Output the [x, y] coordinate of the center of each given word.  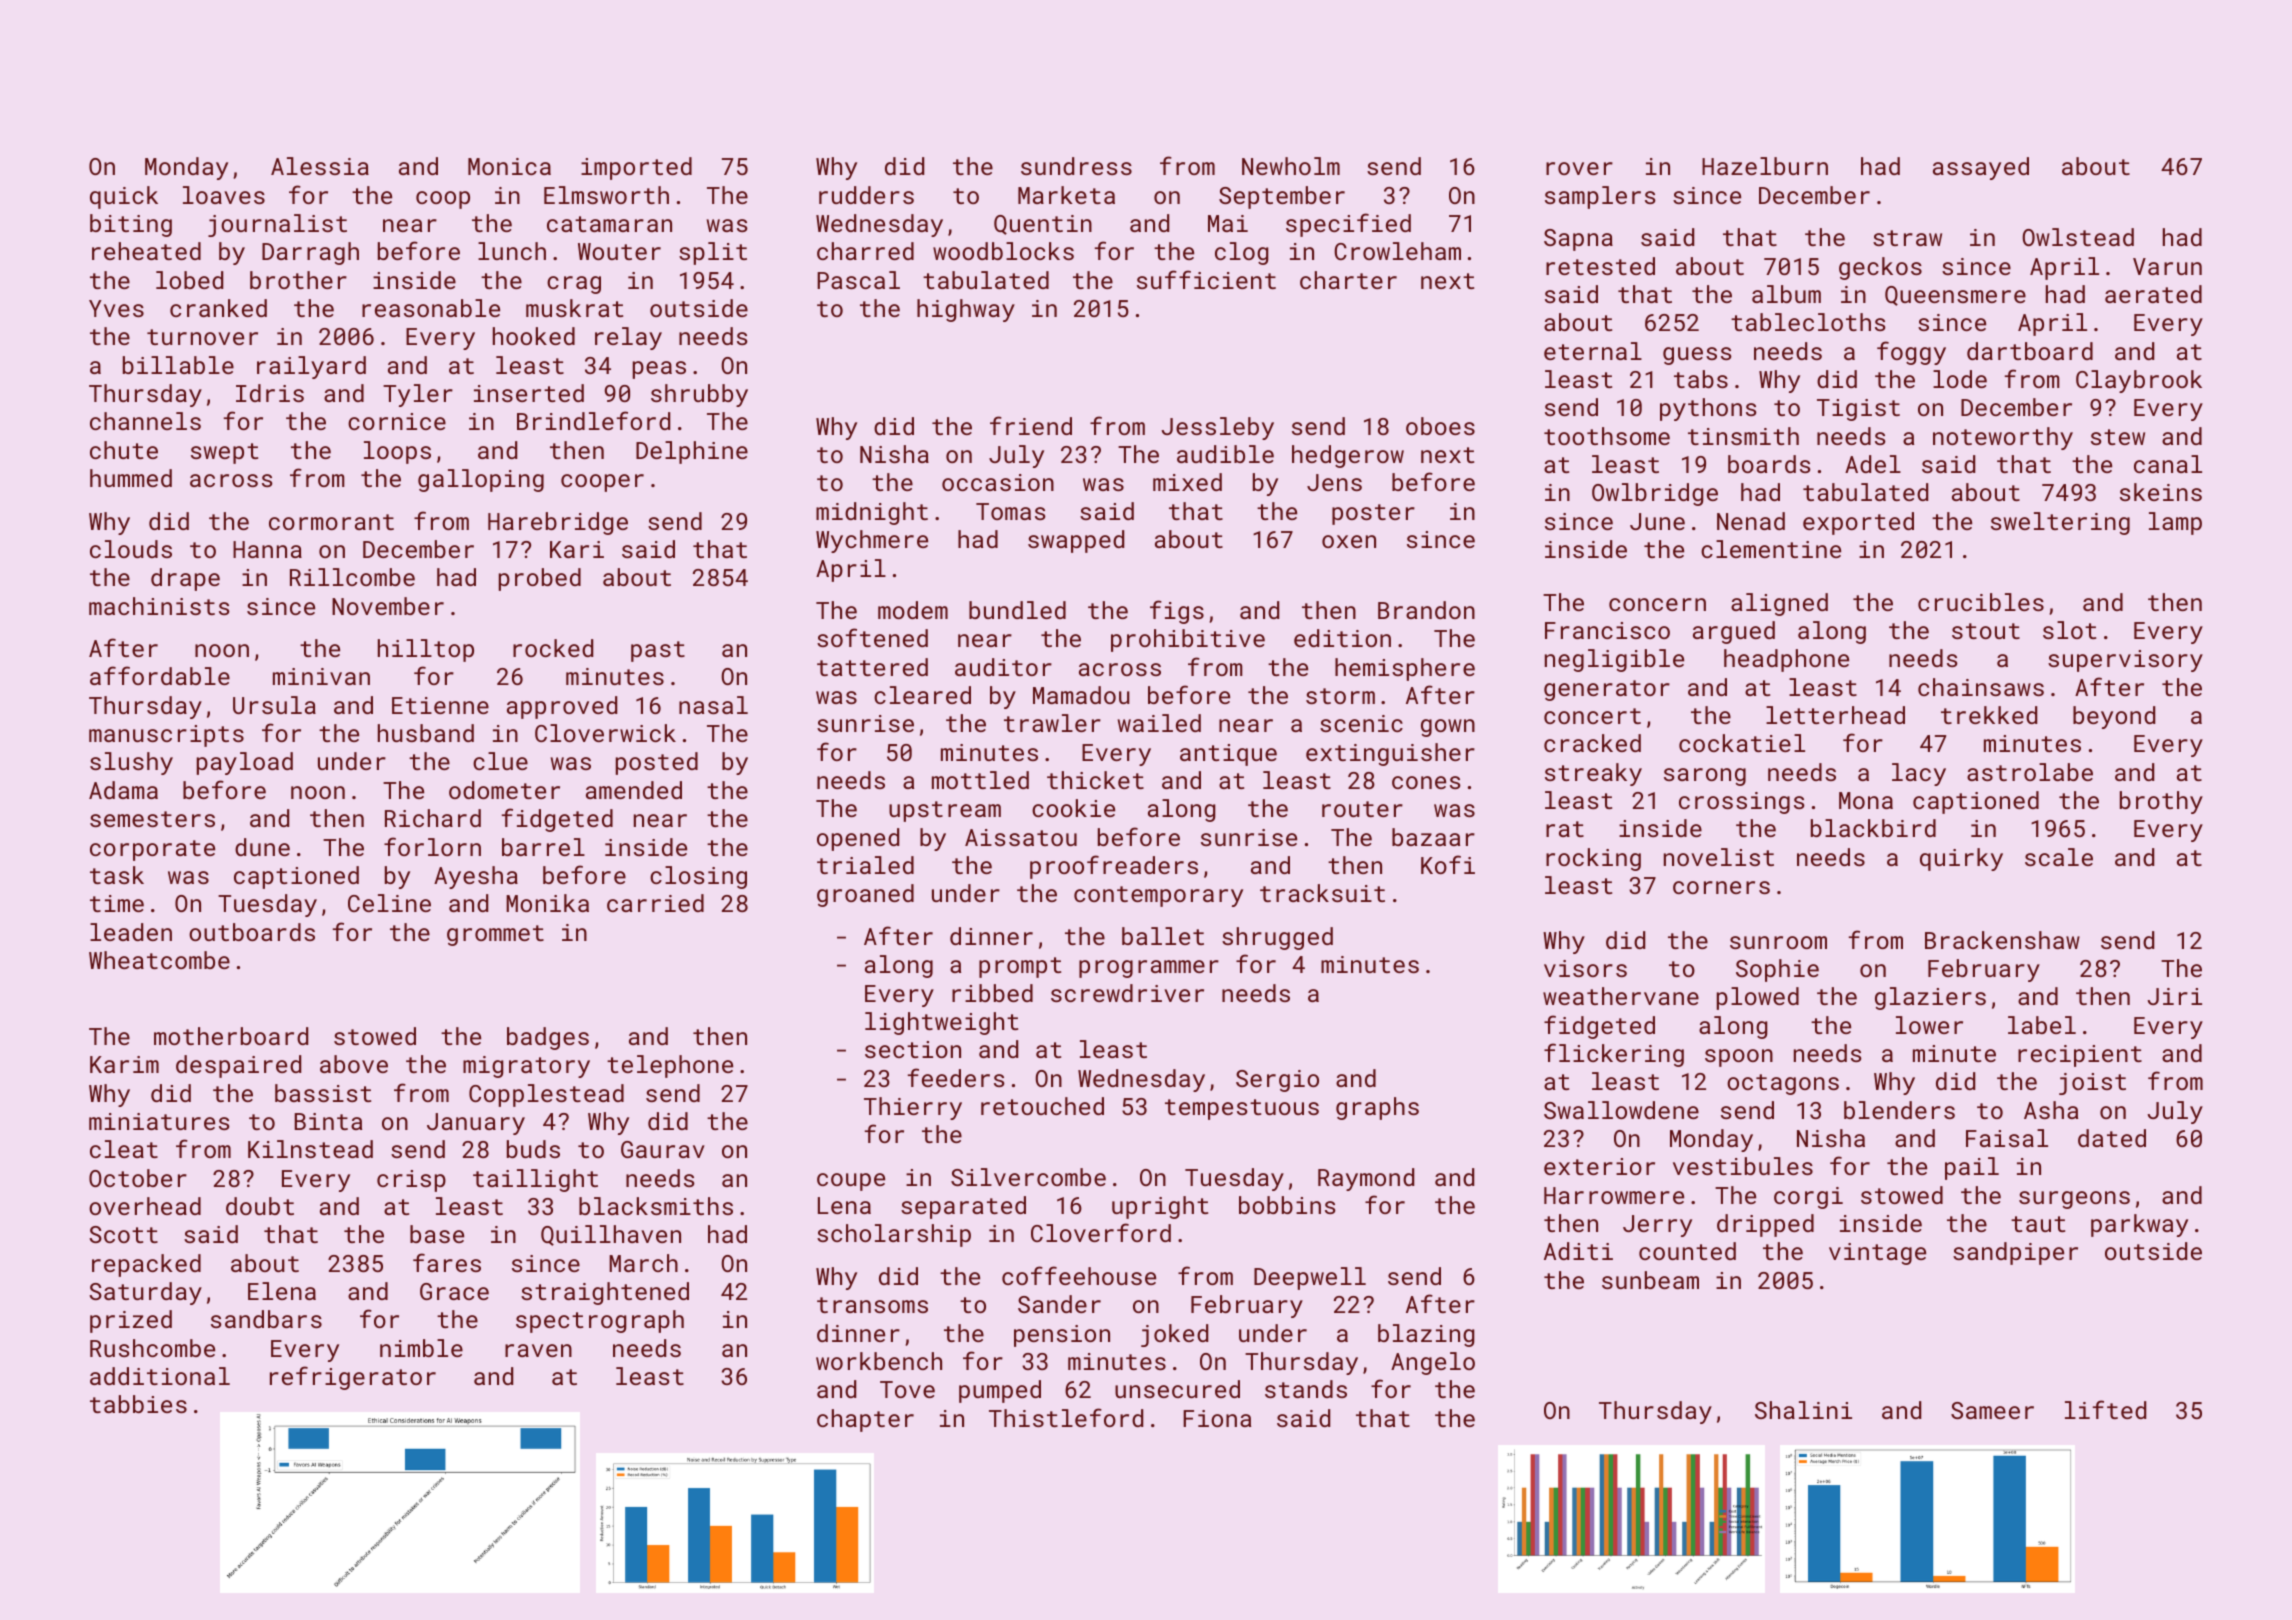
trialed [865, 865]
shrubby [699, 395]
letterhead [1835, 715]
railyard [311, 367]
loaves [224, 195]
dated [2112, 1138]
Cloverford [1101, 1232]
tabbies [138, 1404]
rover [1579, 168]
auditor [1003, 667]
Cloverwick [605, 733]
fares [447, 1262]
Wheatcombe [159, 960]
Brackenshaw [2002, 940]
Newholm [1291, 166]
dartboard [2030, 351]
